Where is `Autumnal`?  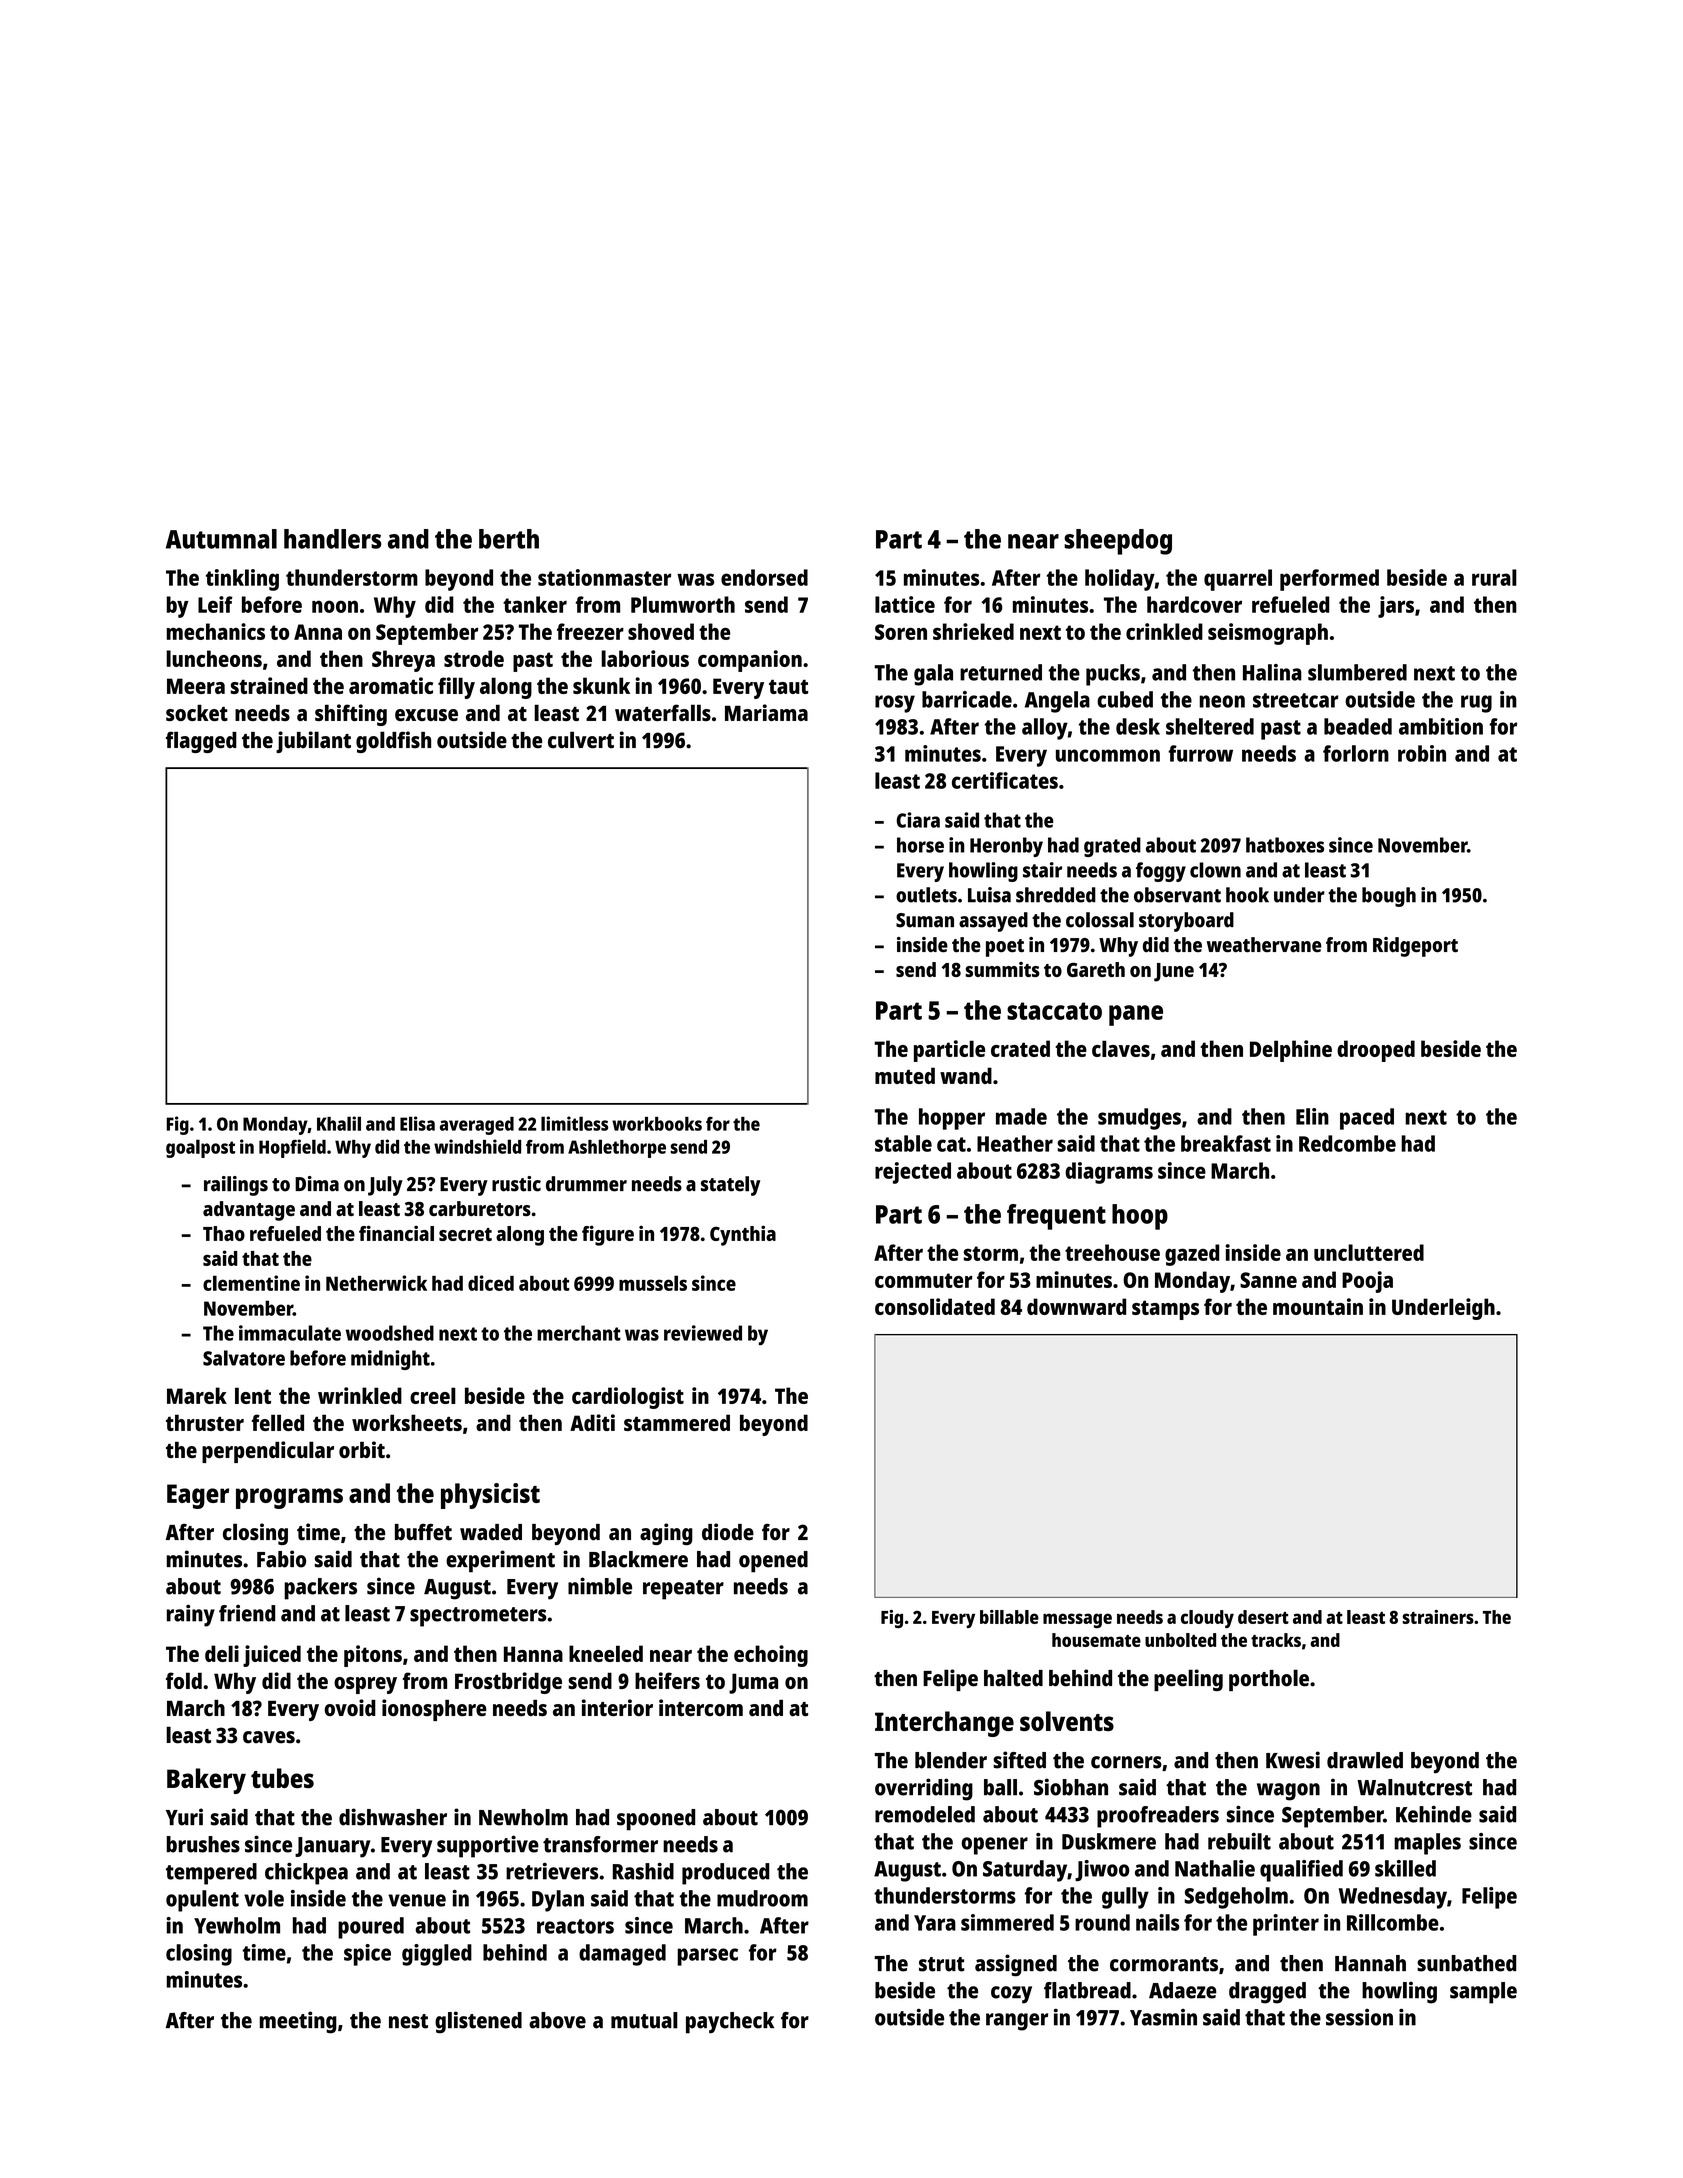 Autumnal is located at coordinates (221, 539).
